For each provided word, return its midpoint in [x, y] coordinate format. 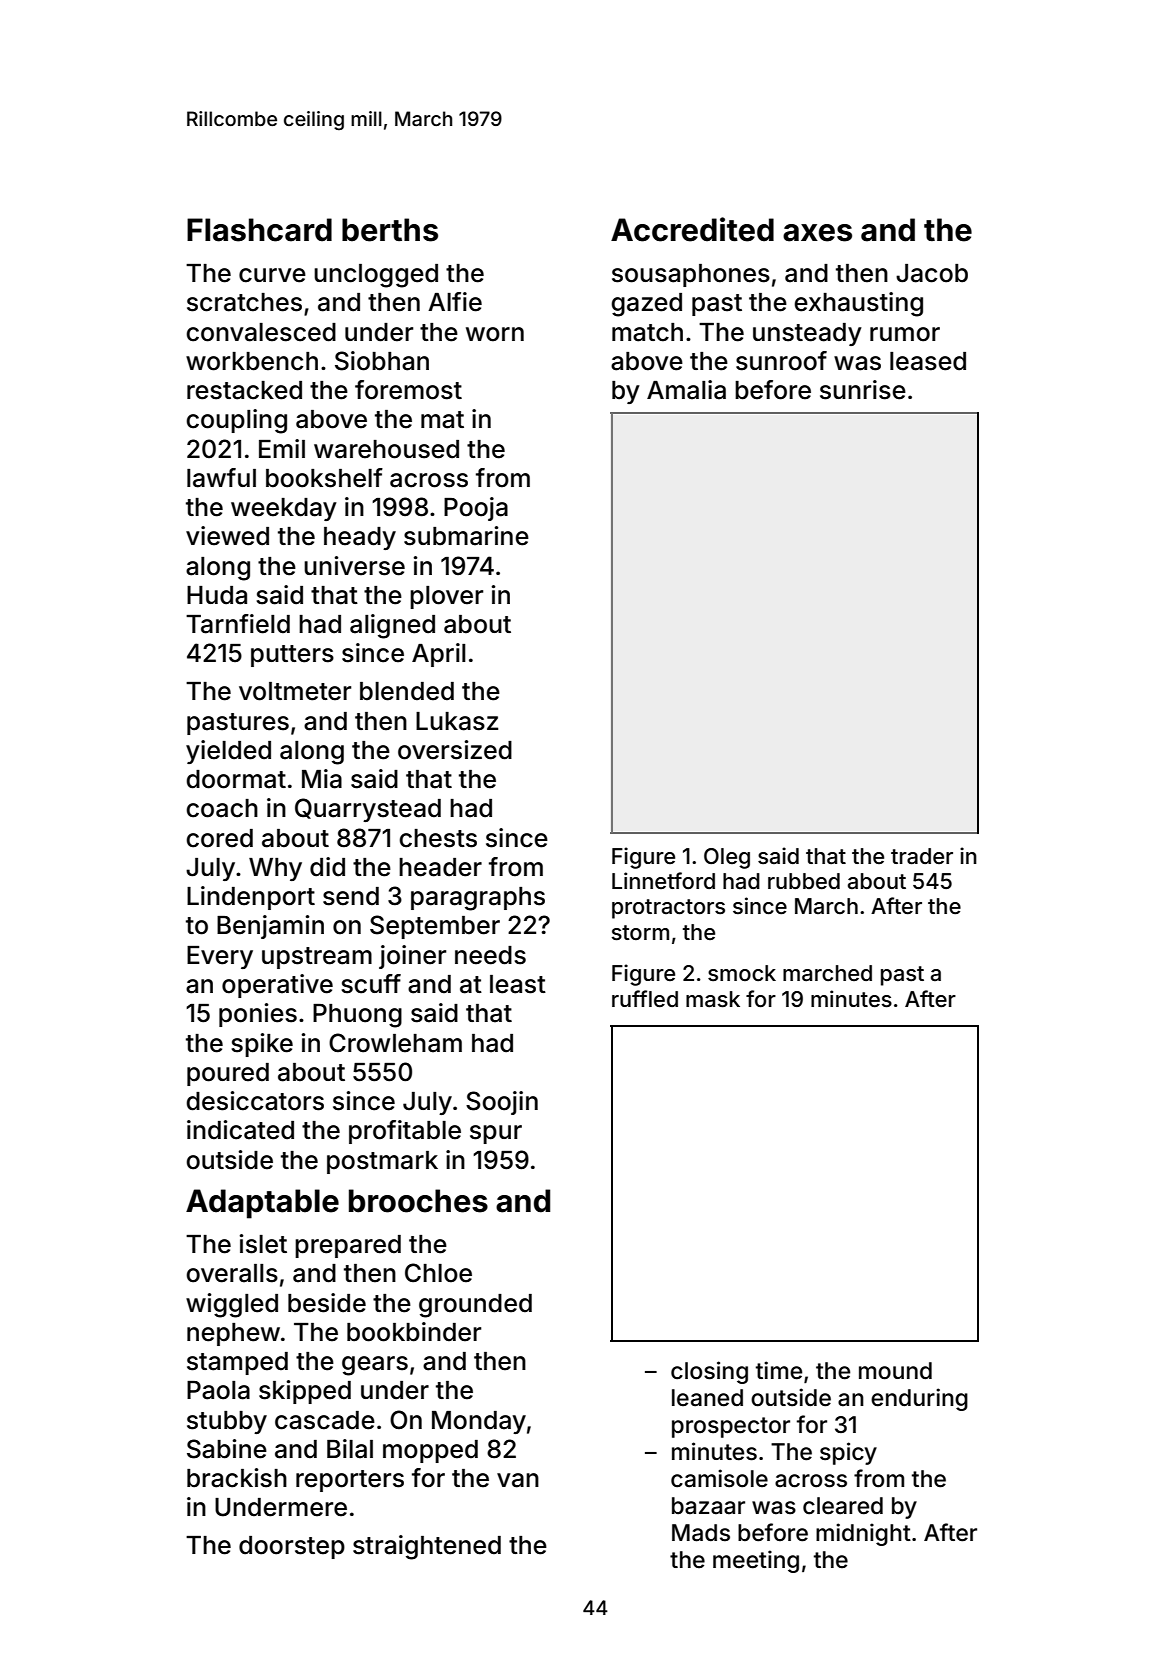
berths [390, 230]
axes [817, 233]
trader [922, 856]
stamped [237, 1363]
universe [354, 566]
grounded [475, 1306]
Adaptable [262, 1204]
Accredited [692, 229]
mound [895, 1371]
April [439, 655]
